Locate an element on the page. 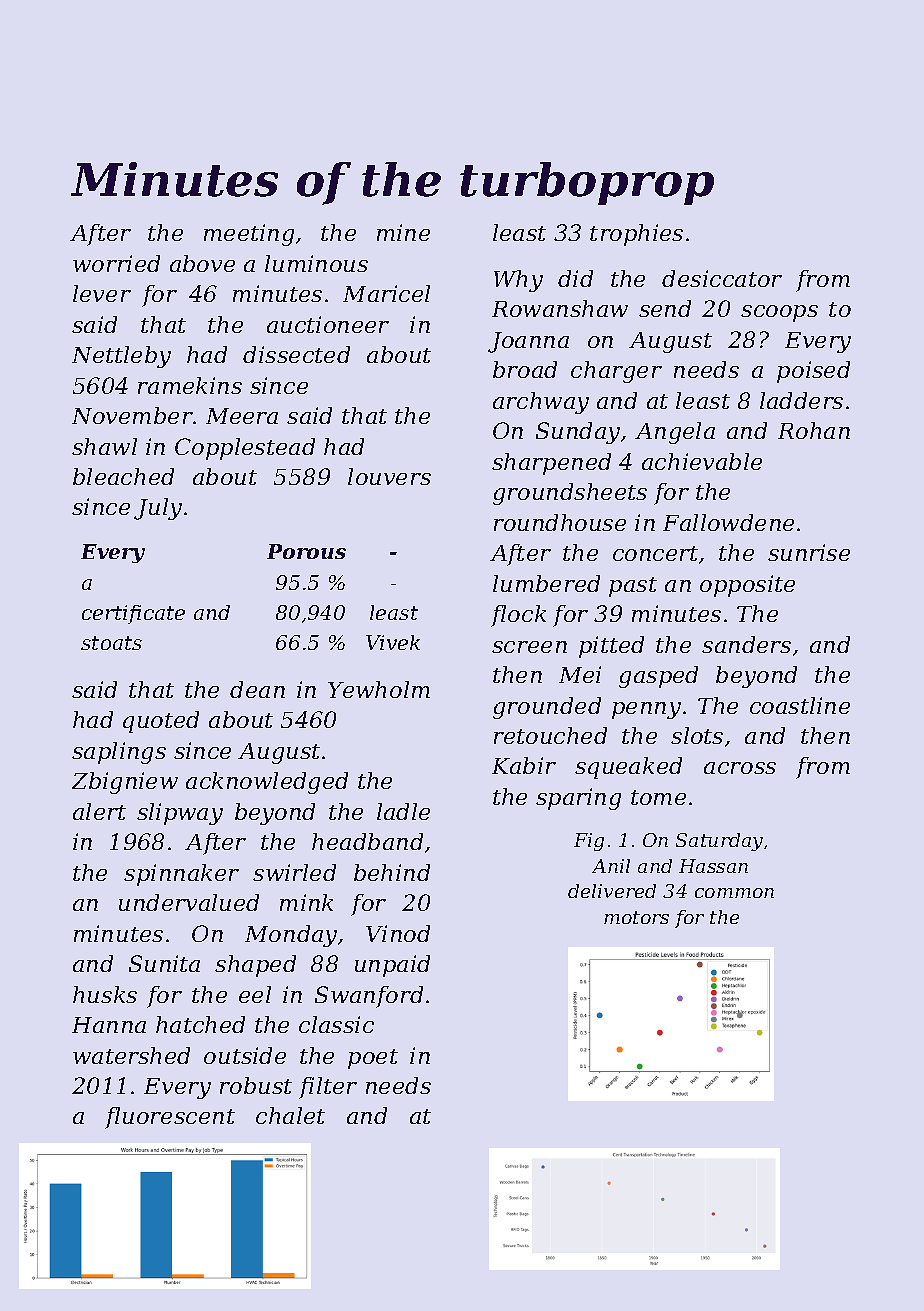 The height and width of the image is (1311, 924). did is located at coordinates (575, 278).
